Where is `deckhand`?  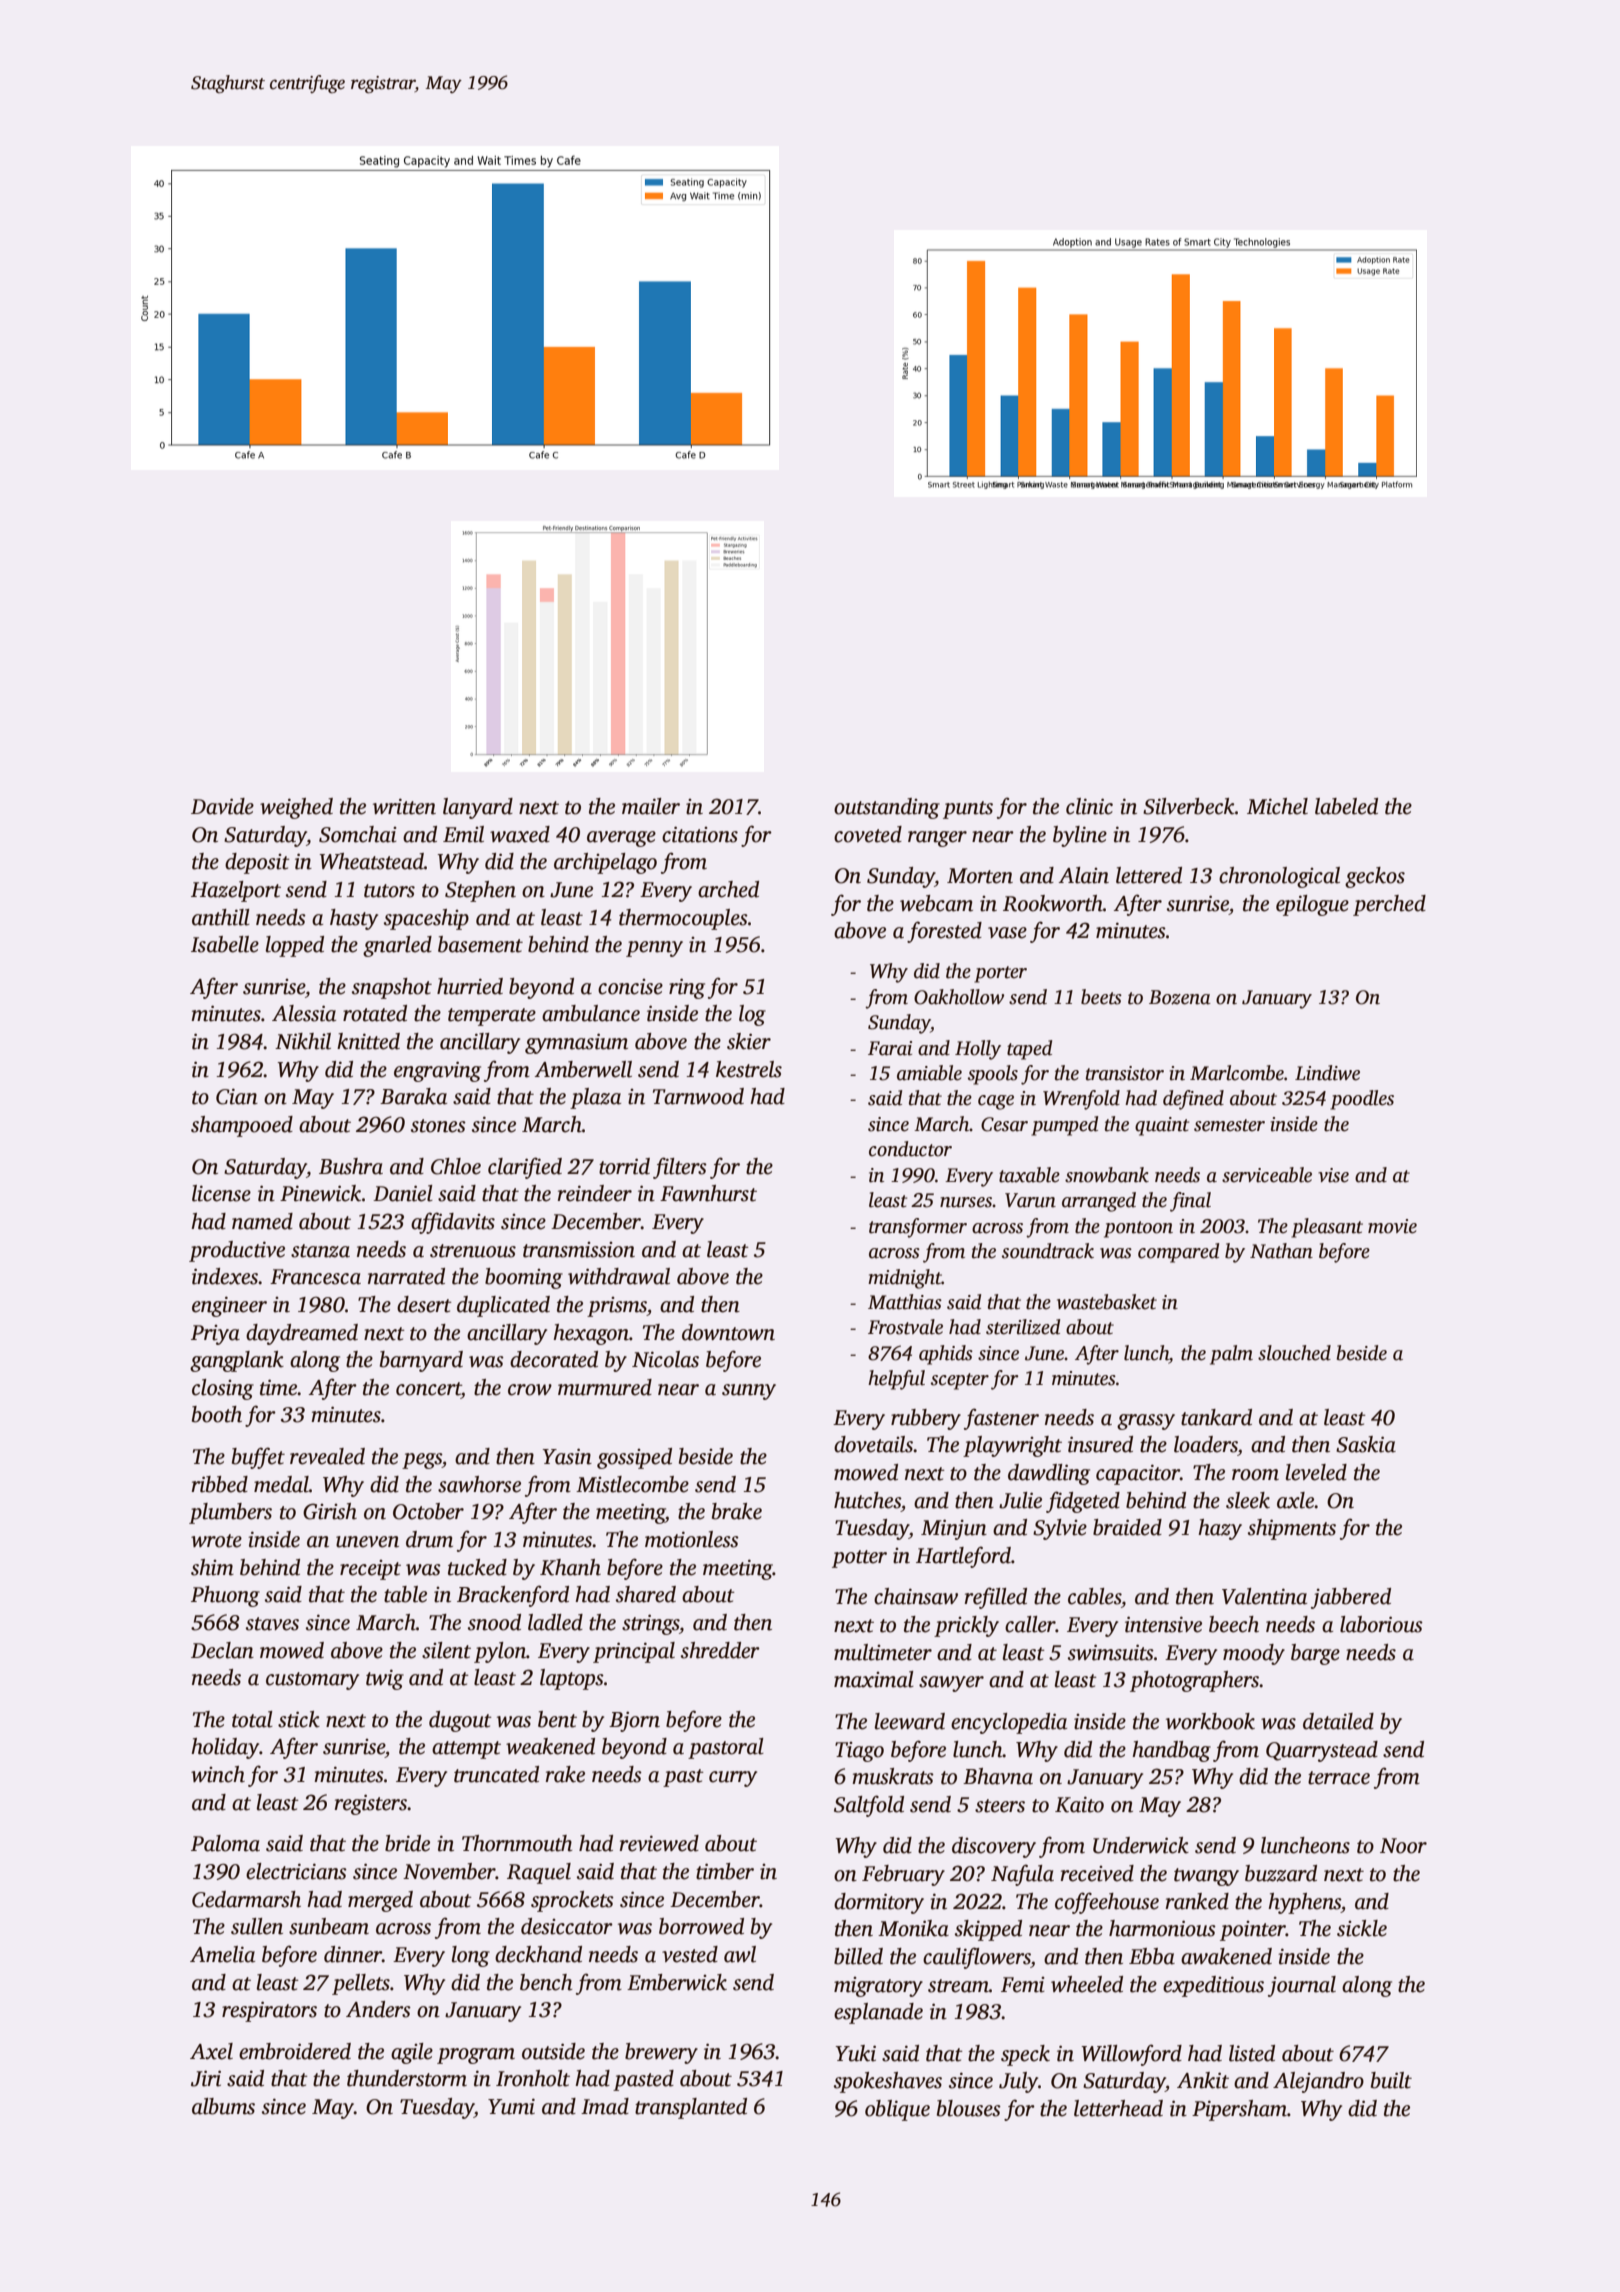
deckhand is located at coordinates (538, 1954).
